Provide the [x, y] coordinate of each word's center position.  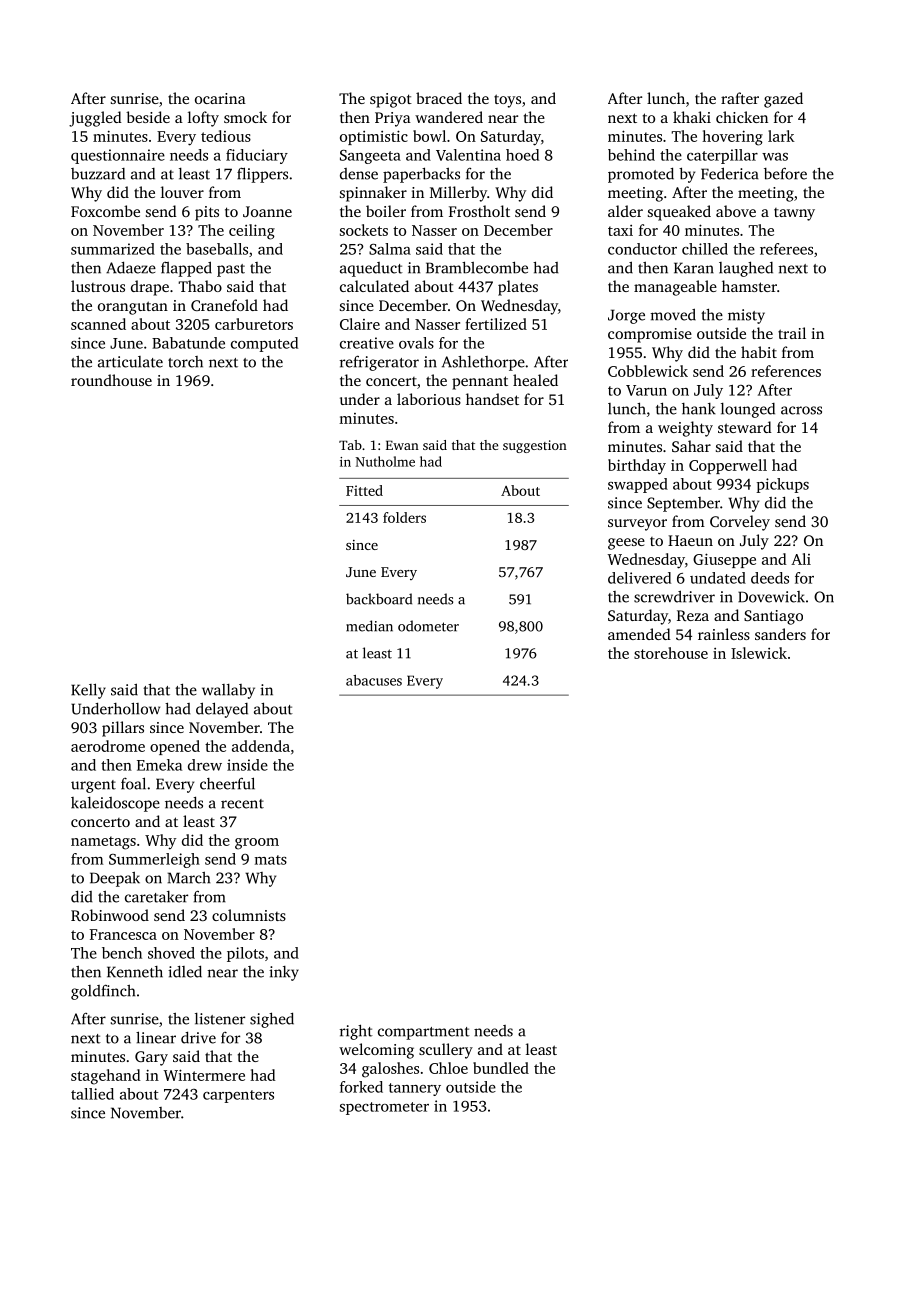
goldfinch [103, 992]
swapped [638, 485]
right [356, 1032]
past [231, 270]
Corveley [740, 523]
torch [185, 362]
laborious [429, 399]
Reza [693, 615]
